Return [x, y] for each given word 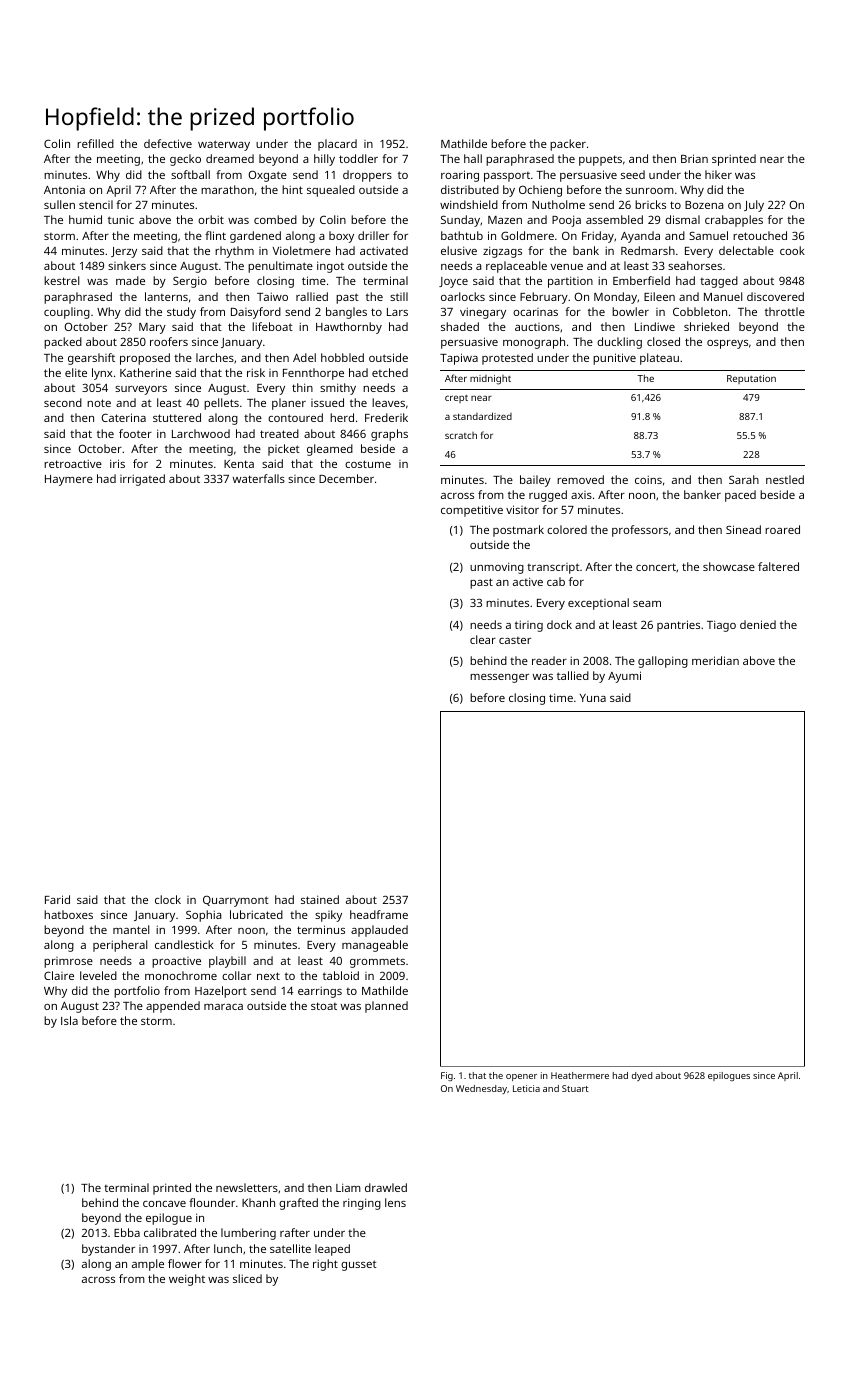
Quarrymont [236, 901]
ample [148, 1265]
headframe [379, 914]
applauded [379, 931]
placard [337, 145]
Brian [694, 158]
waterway [224, 145]
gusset [359, 1265]
